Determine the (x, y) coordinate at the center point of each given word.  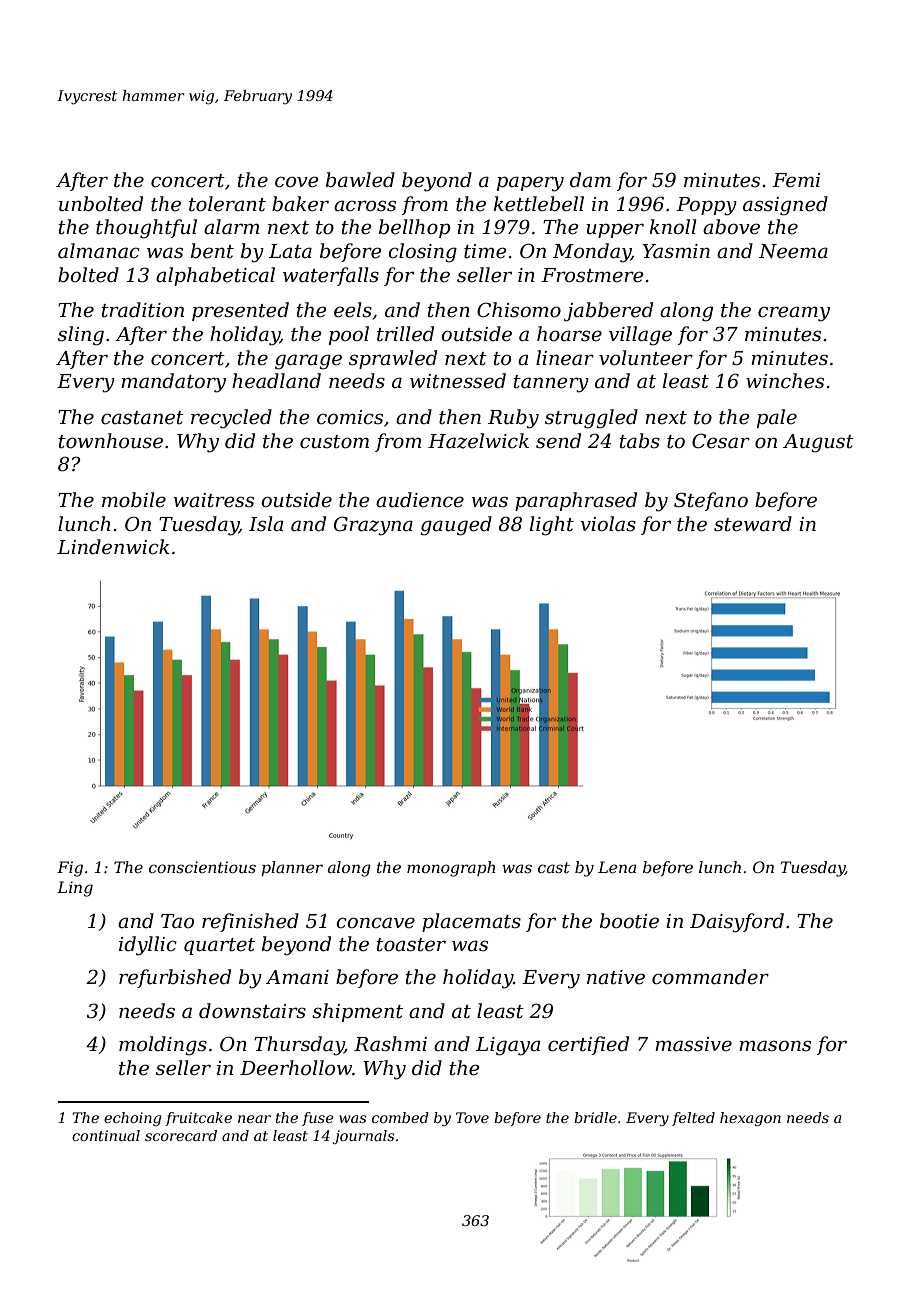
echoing (132, 1119)
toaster (411, 945)
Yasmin (676, 251)
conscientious (202, 867)
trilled (405, 334)
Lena (617, 867)
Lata (290, 251)
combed (400, 1117)
